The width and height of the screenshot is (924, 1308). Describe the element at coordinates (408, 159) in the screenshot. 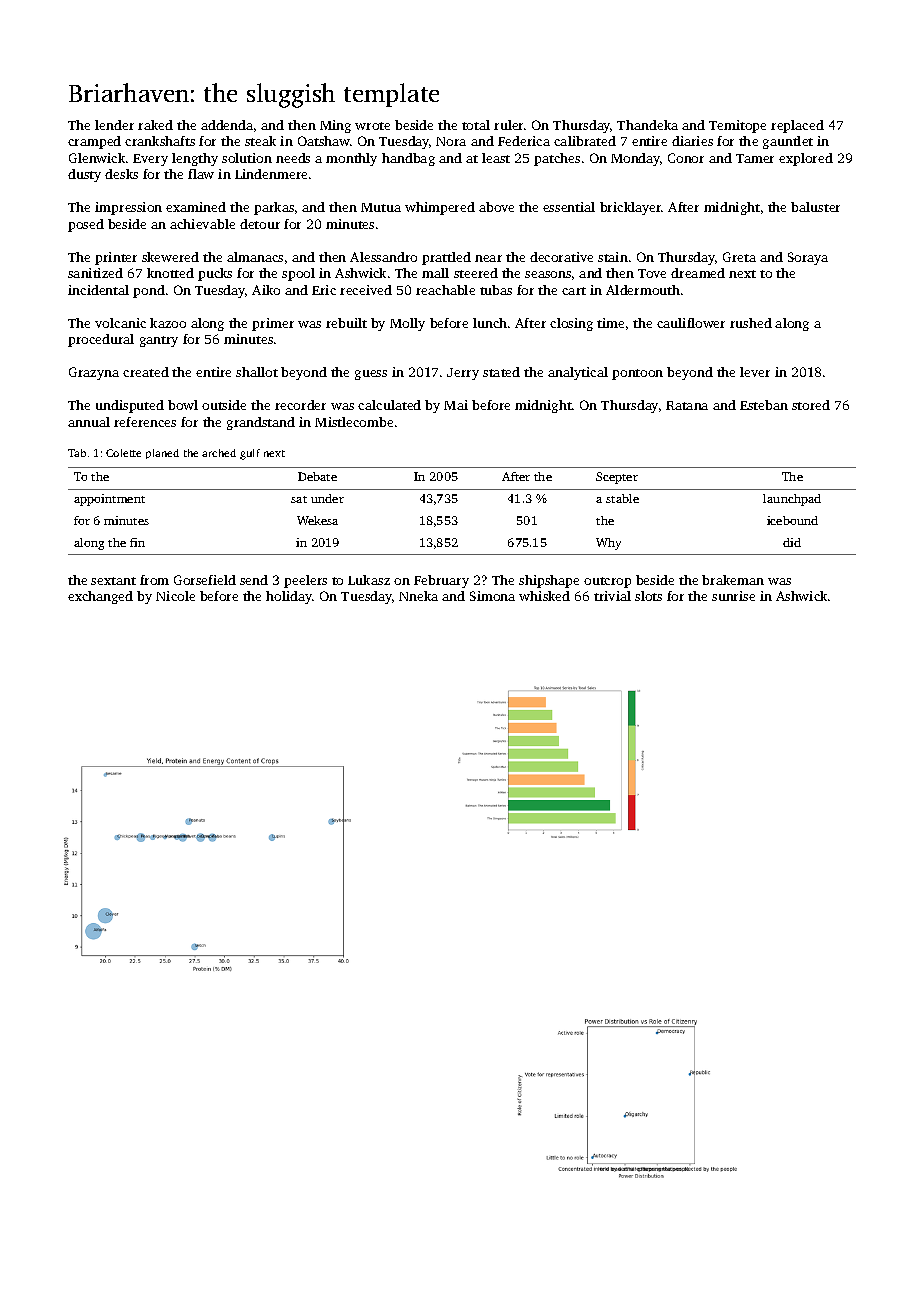

I see `handbag` at that location.
